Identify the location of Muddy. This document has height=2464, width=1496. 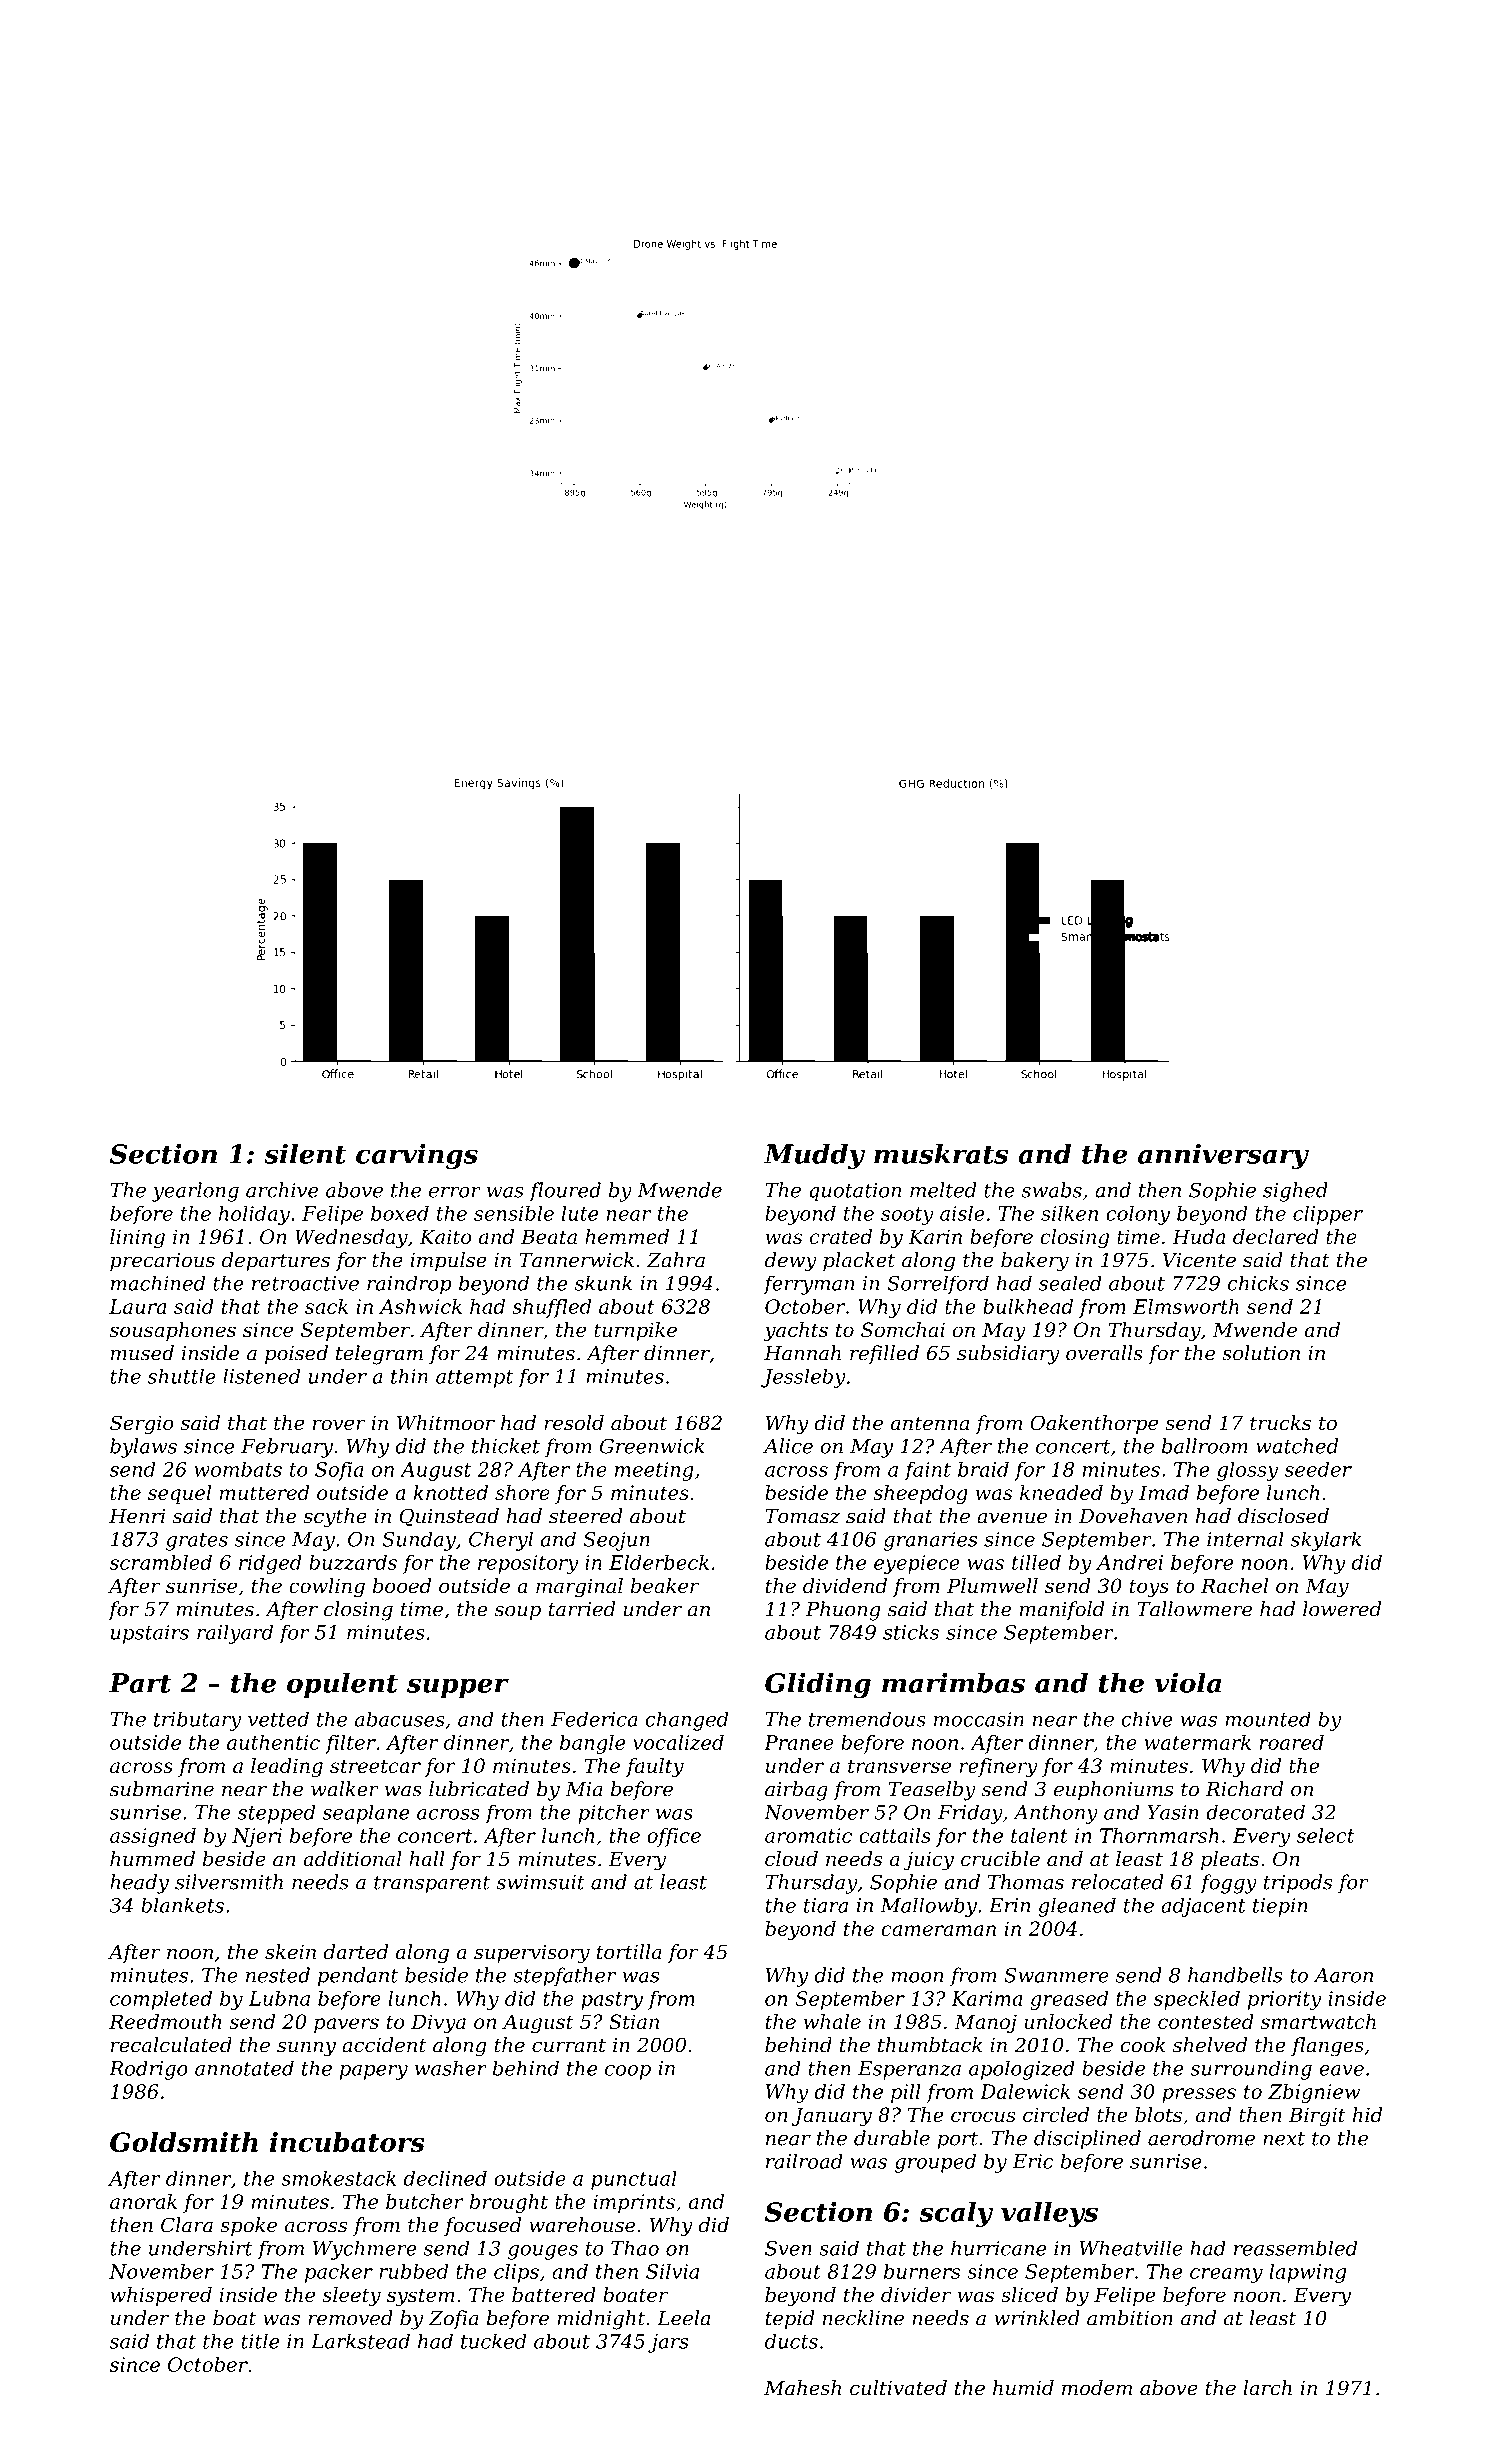
(814, 1156).
